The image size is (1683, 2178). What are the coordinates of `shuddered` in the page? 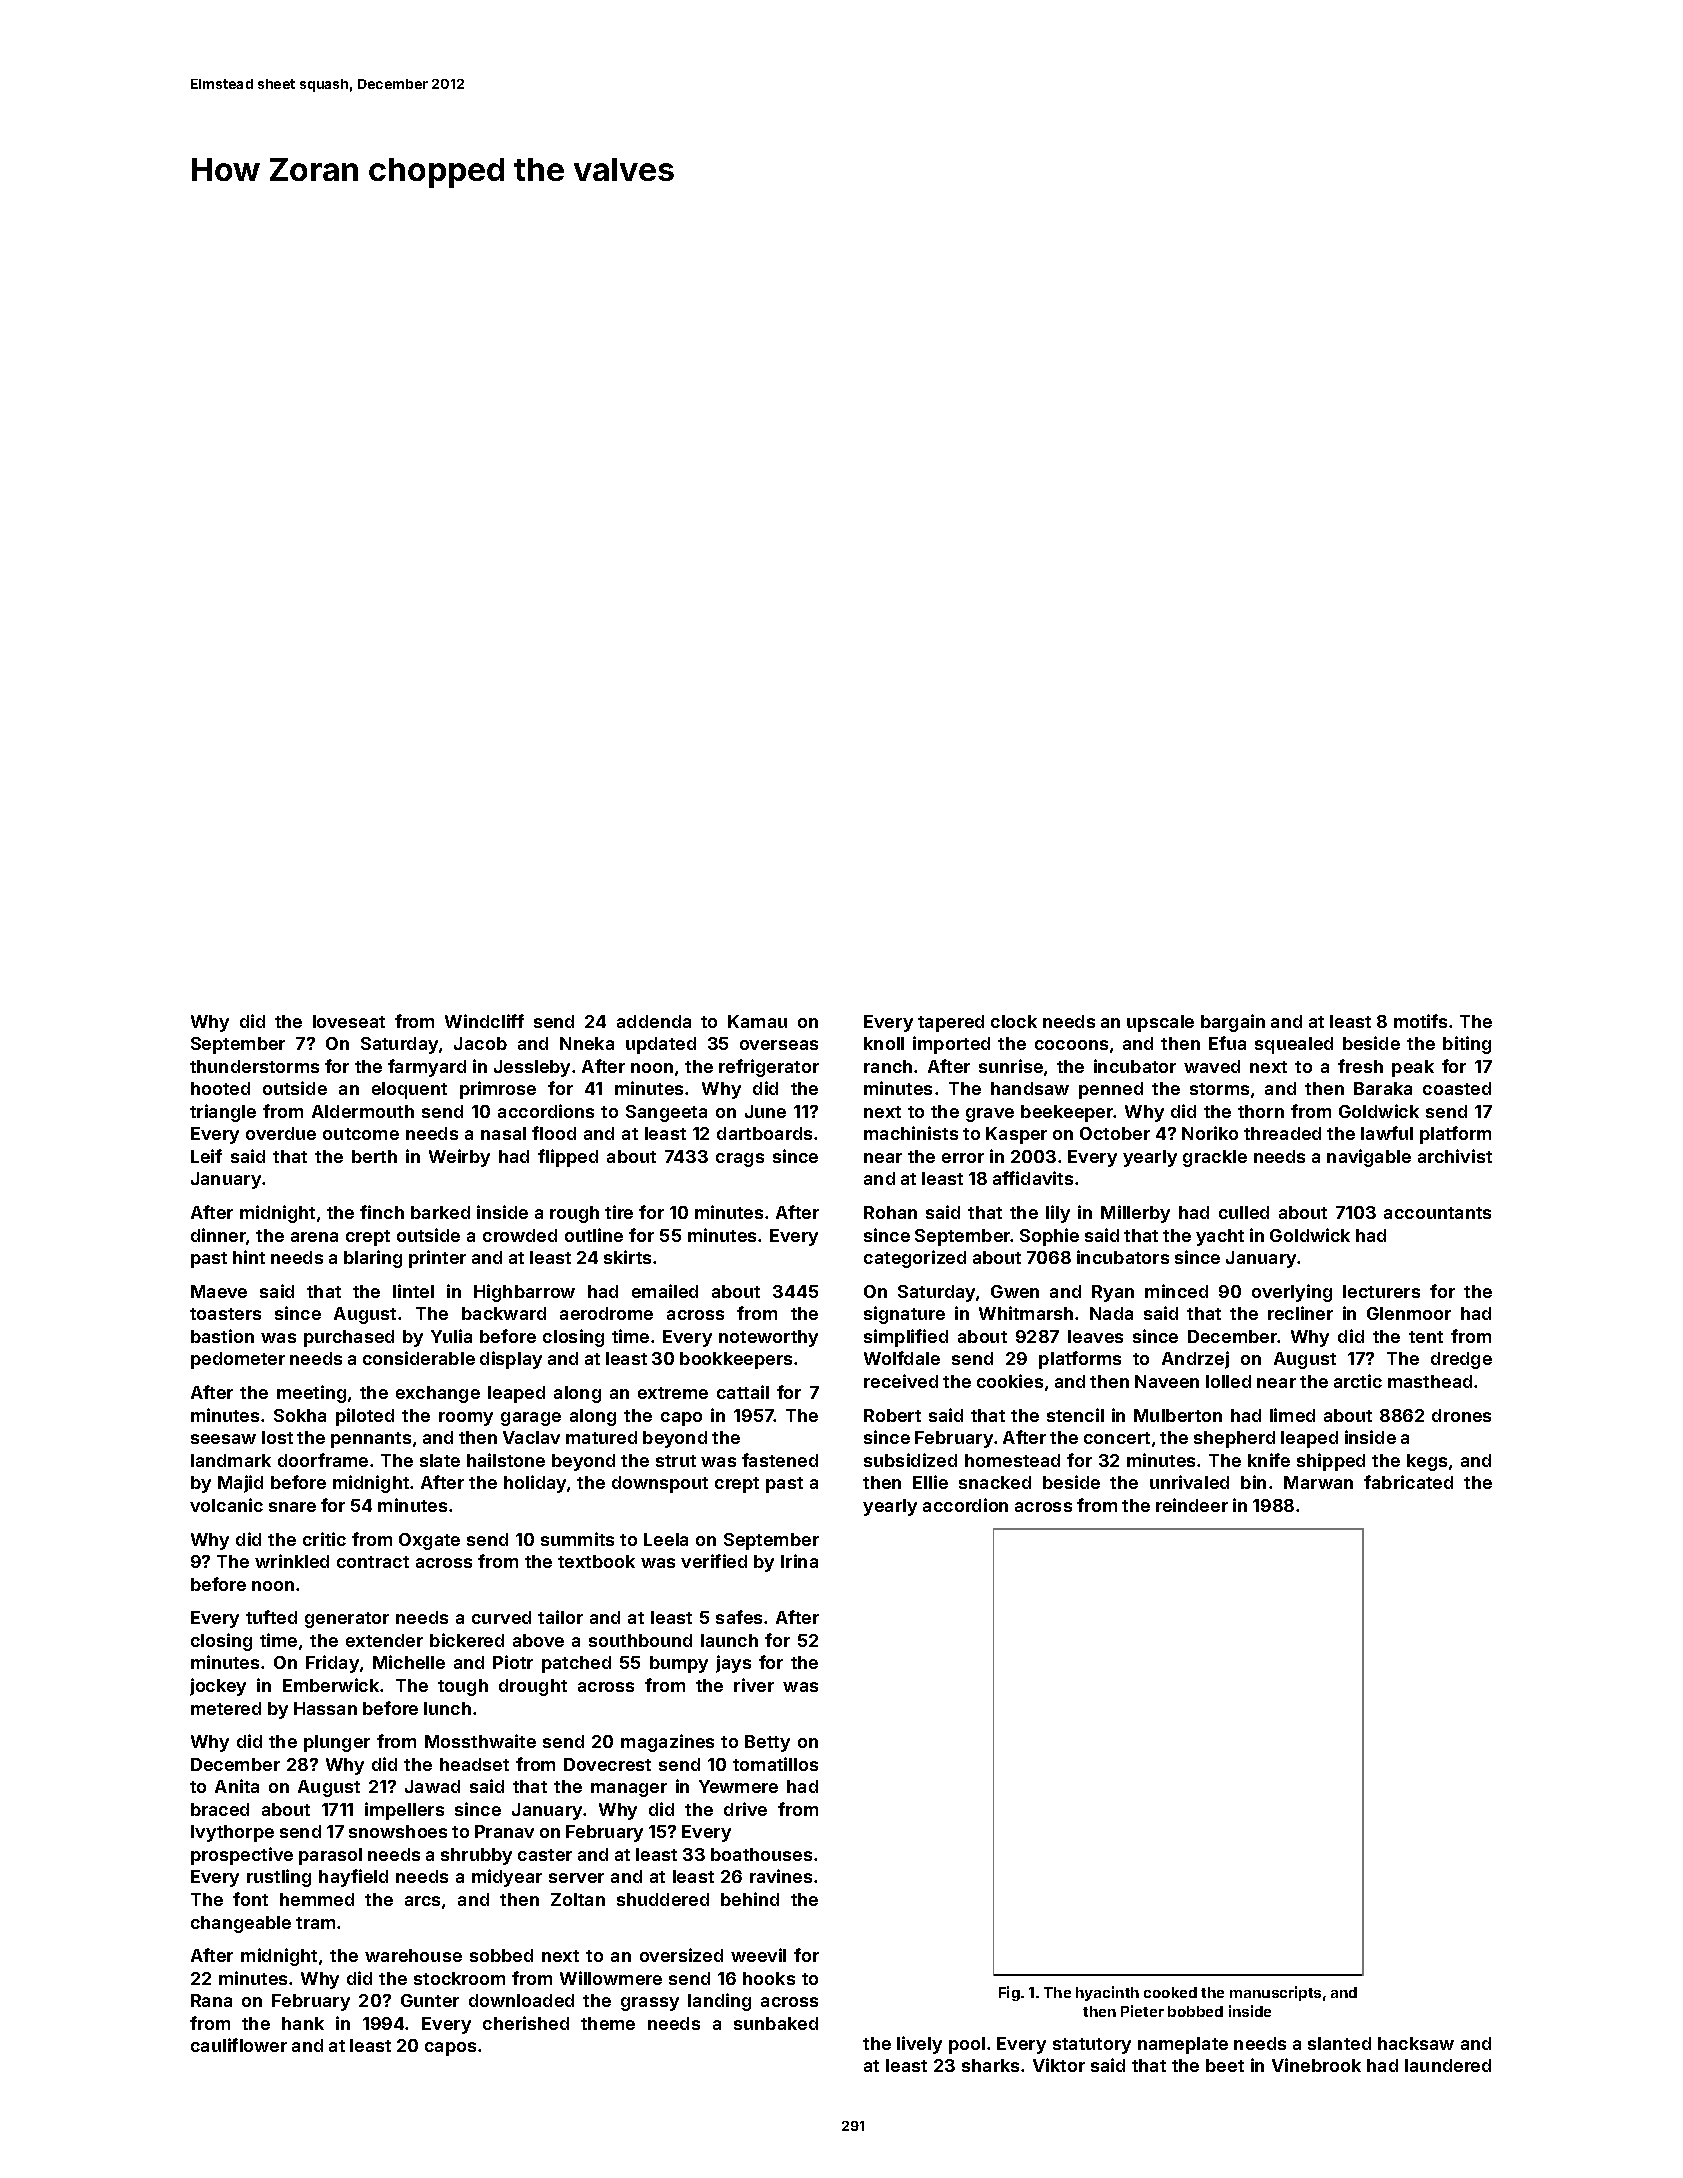 It's located at (663, 1899).
